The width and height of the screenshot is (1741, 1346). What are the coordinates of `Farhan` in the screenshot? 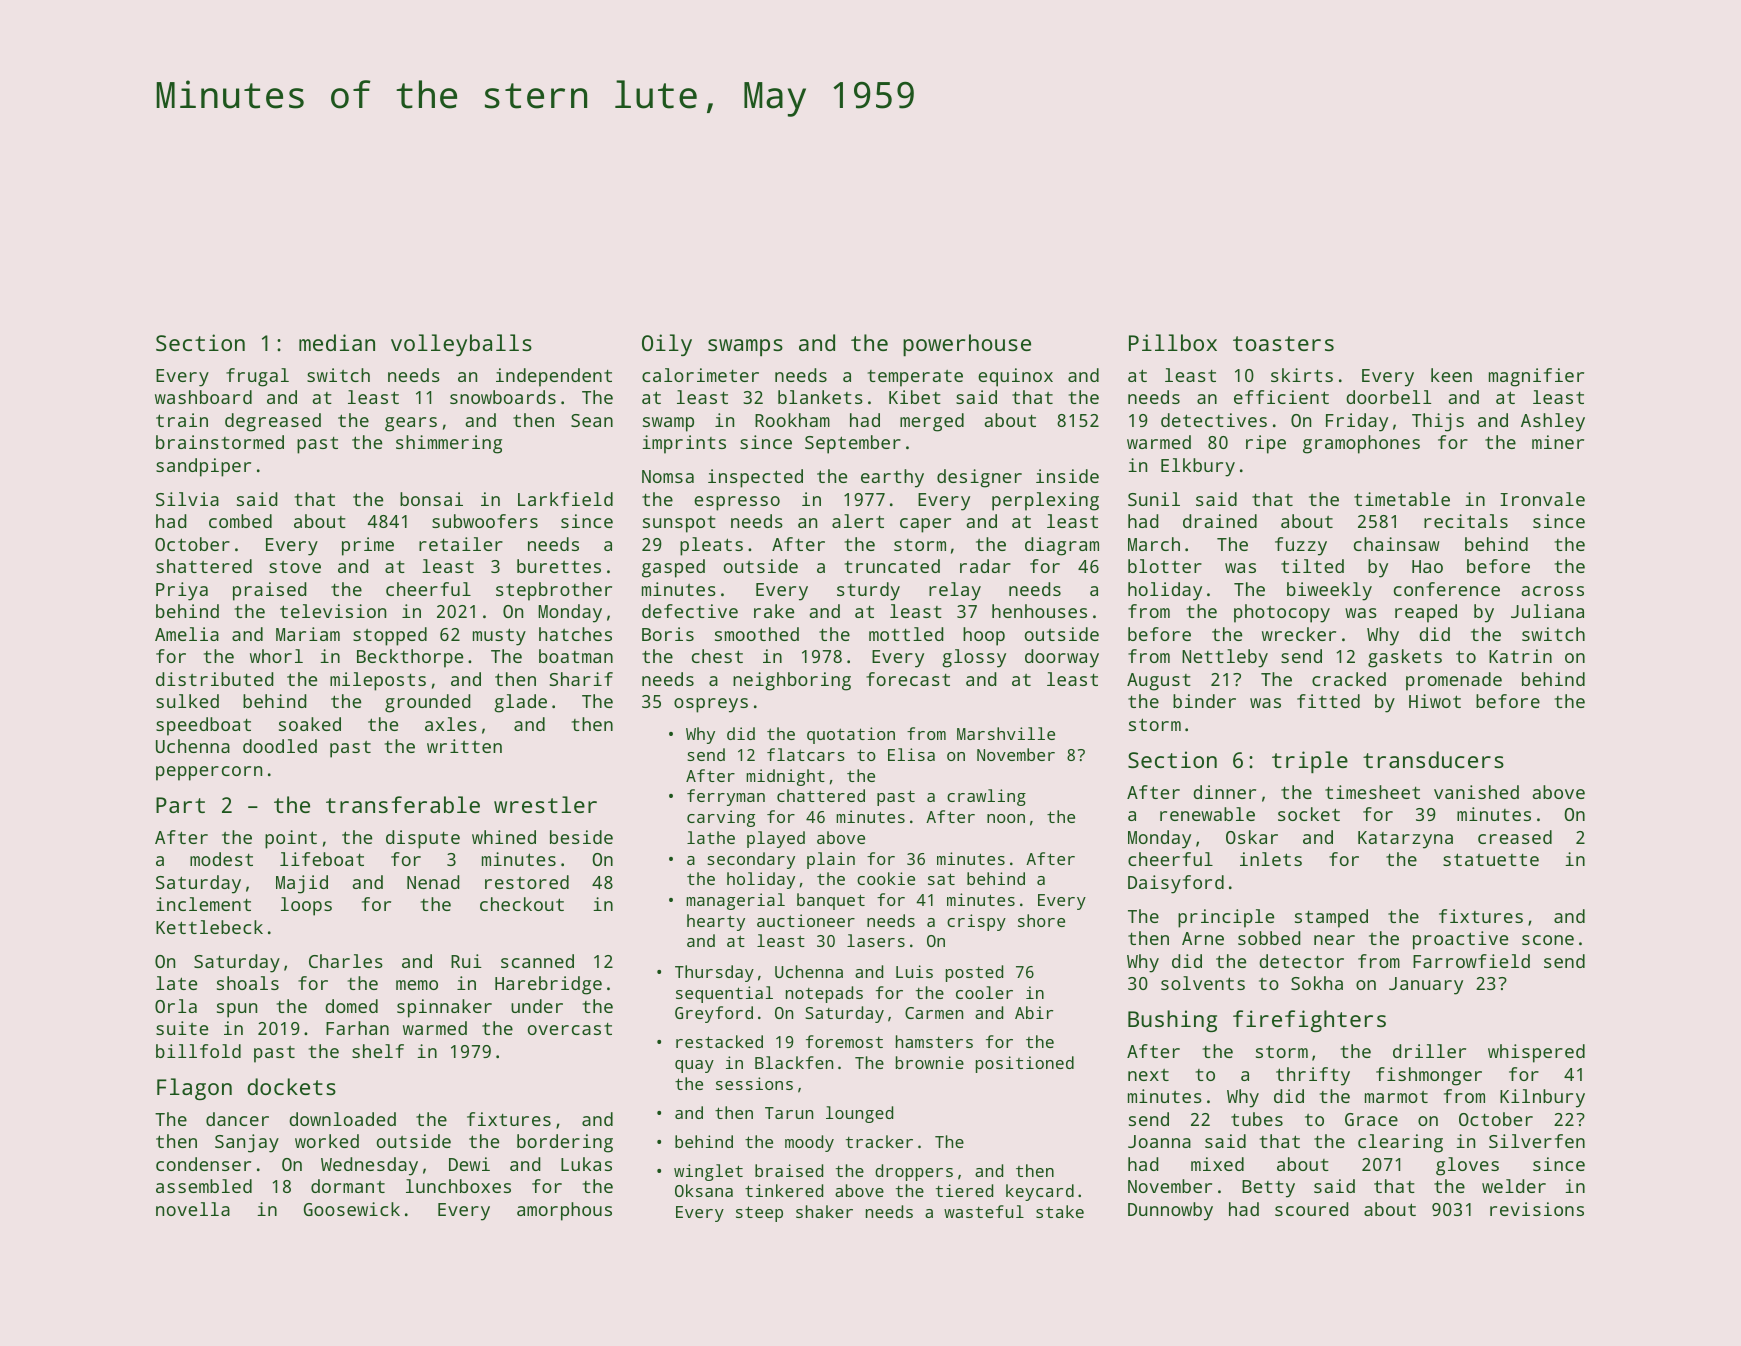 It's located at (357, 1028).
